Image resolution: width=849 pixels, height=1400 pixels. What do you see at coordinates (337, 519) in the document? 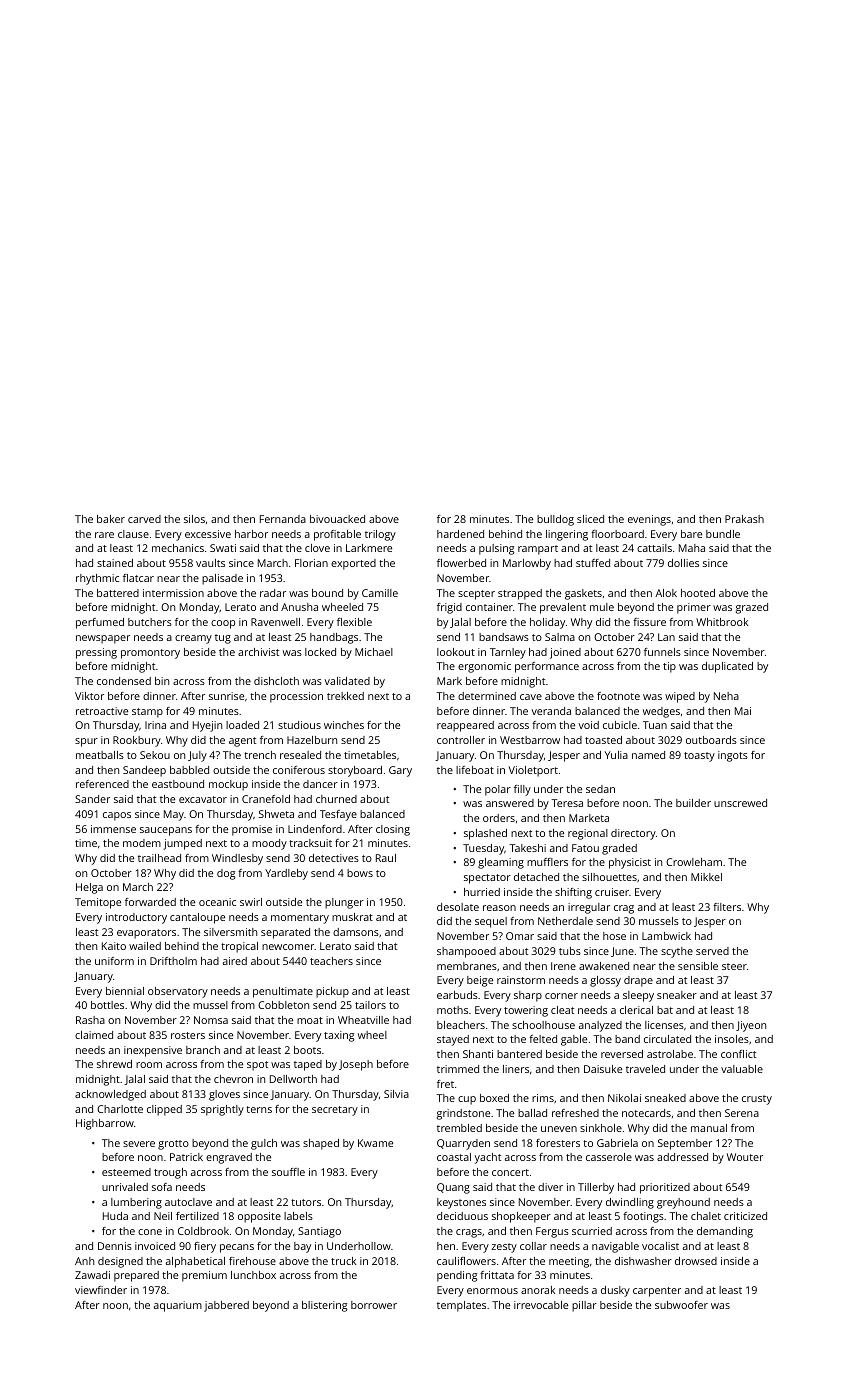
I see `bivouacked` at bounding box center [337, 519].
